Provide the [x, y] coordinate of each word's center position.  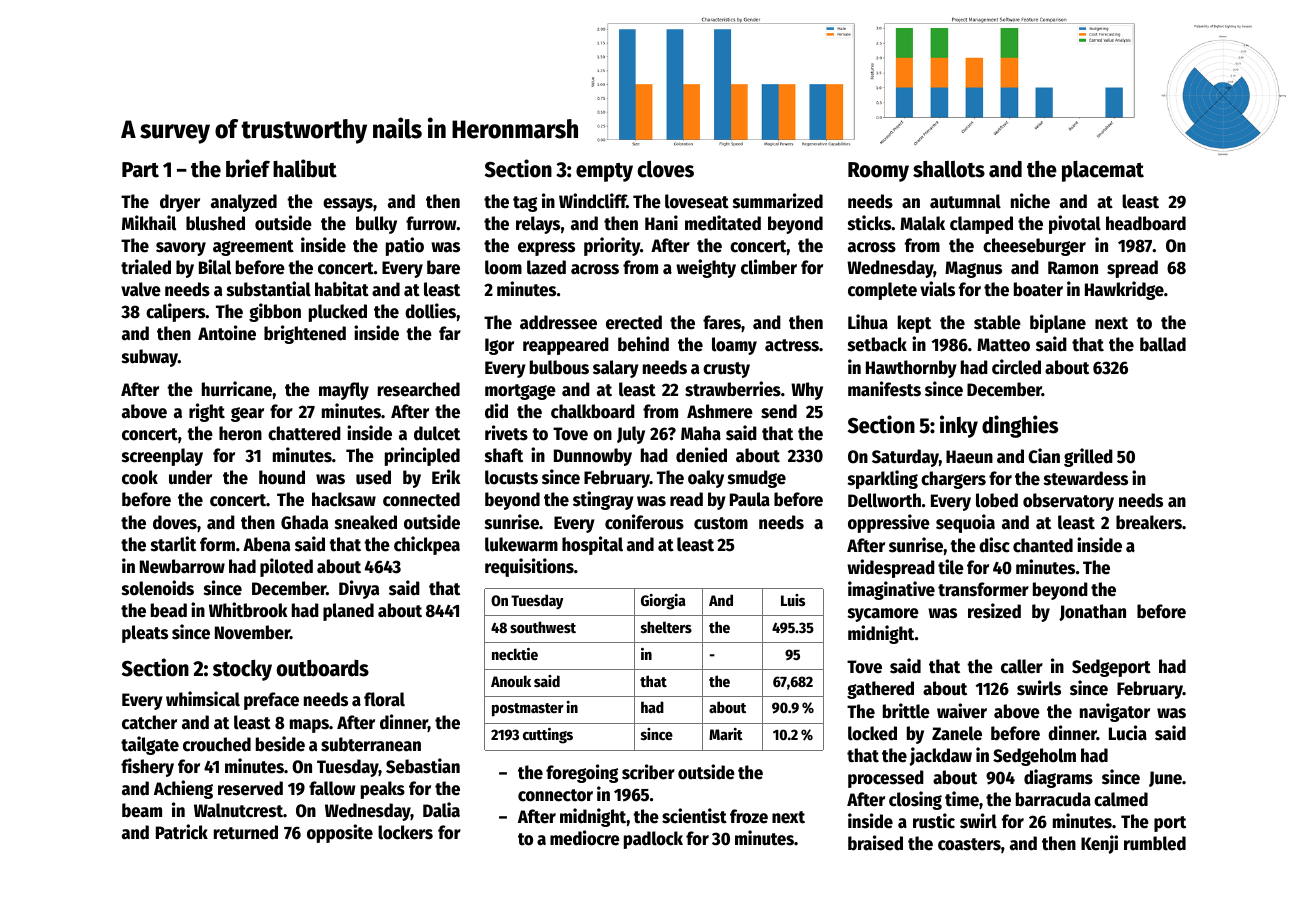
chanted [1043, 545]
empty [604, 172]
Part [140, 170]
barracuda [1053, 799]
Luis [793, 600]
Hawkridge [1124, 290]
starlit [173, 544]
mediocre [585, 838]
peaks [383, 790]
